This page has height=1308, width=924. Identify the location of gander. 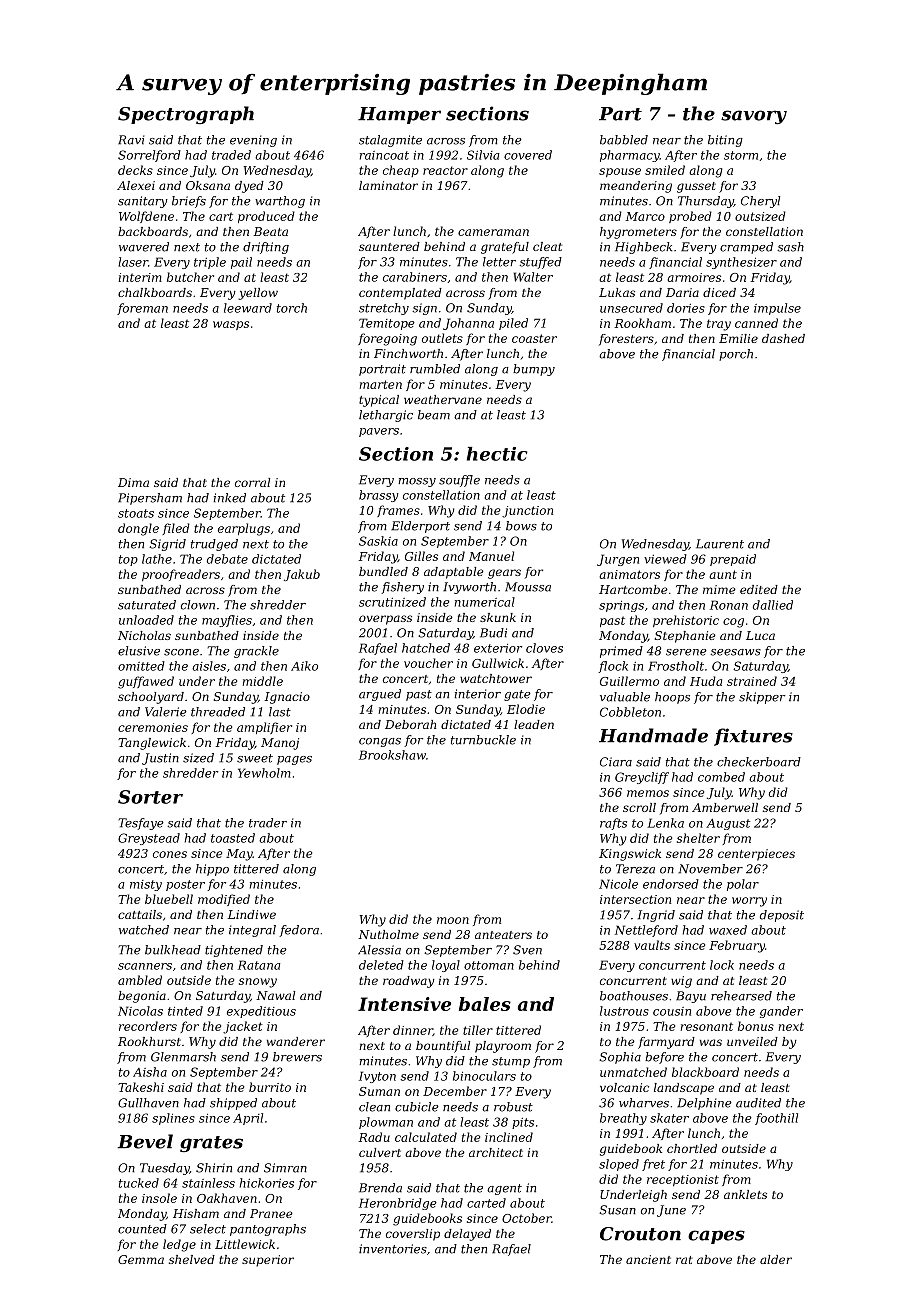
(781, 1012).
